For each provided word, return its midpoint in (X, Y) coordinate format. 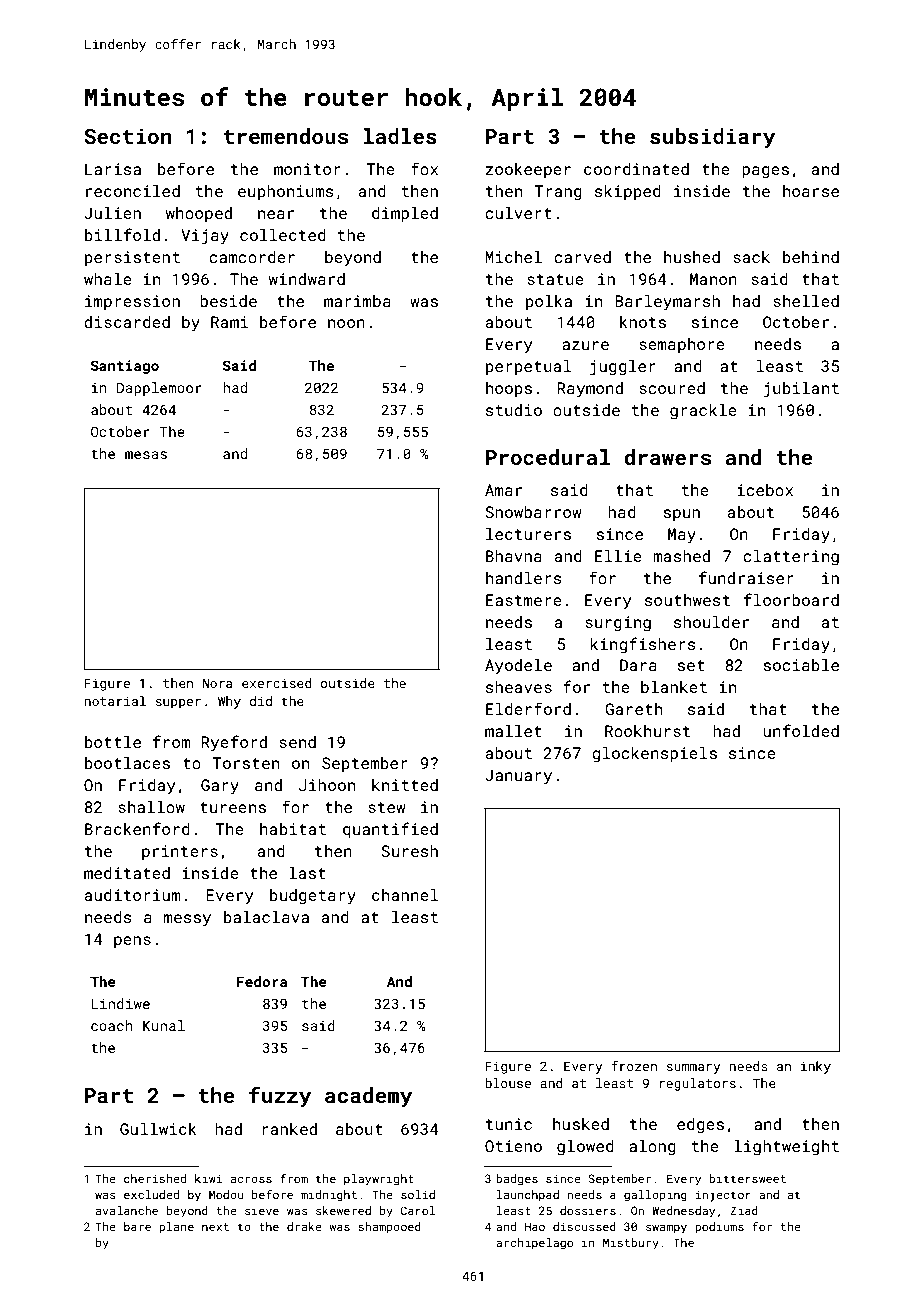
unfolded (801, 730)
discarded (127, 322)
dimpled (405, 215)
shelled (806, 301)
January (518, 777)
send (297, 742)
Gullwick (158, 1129)
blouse (508, 1083)
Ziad (744, 1210)
